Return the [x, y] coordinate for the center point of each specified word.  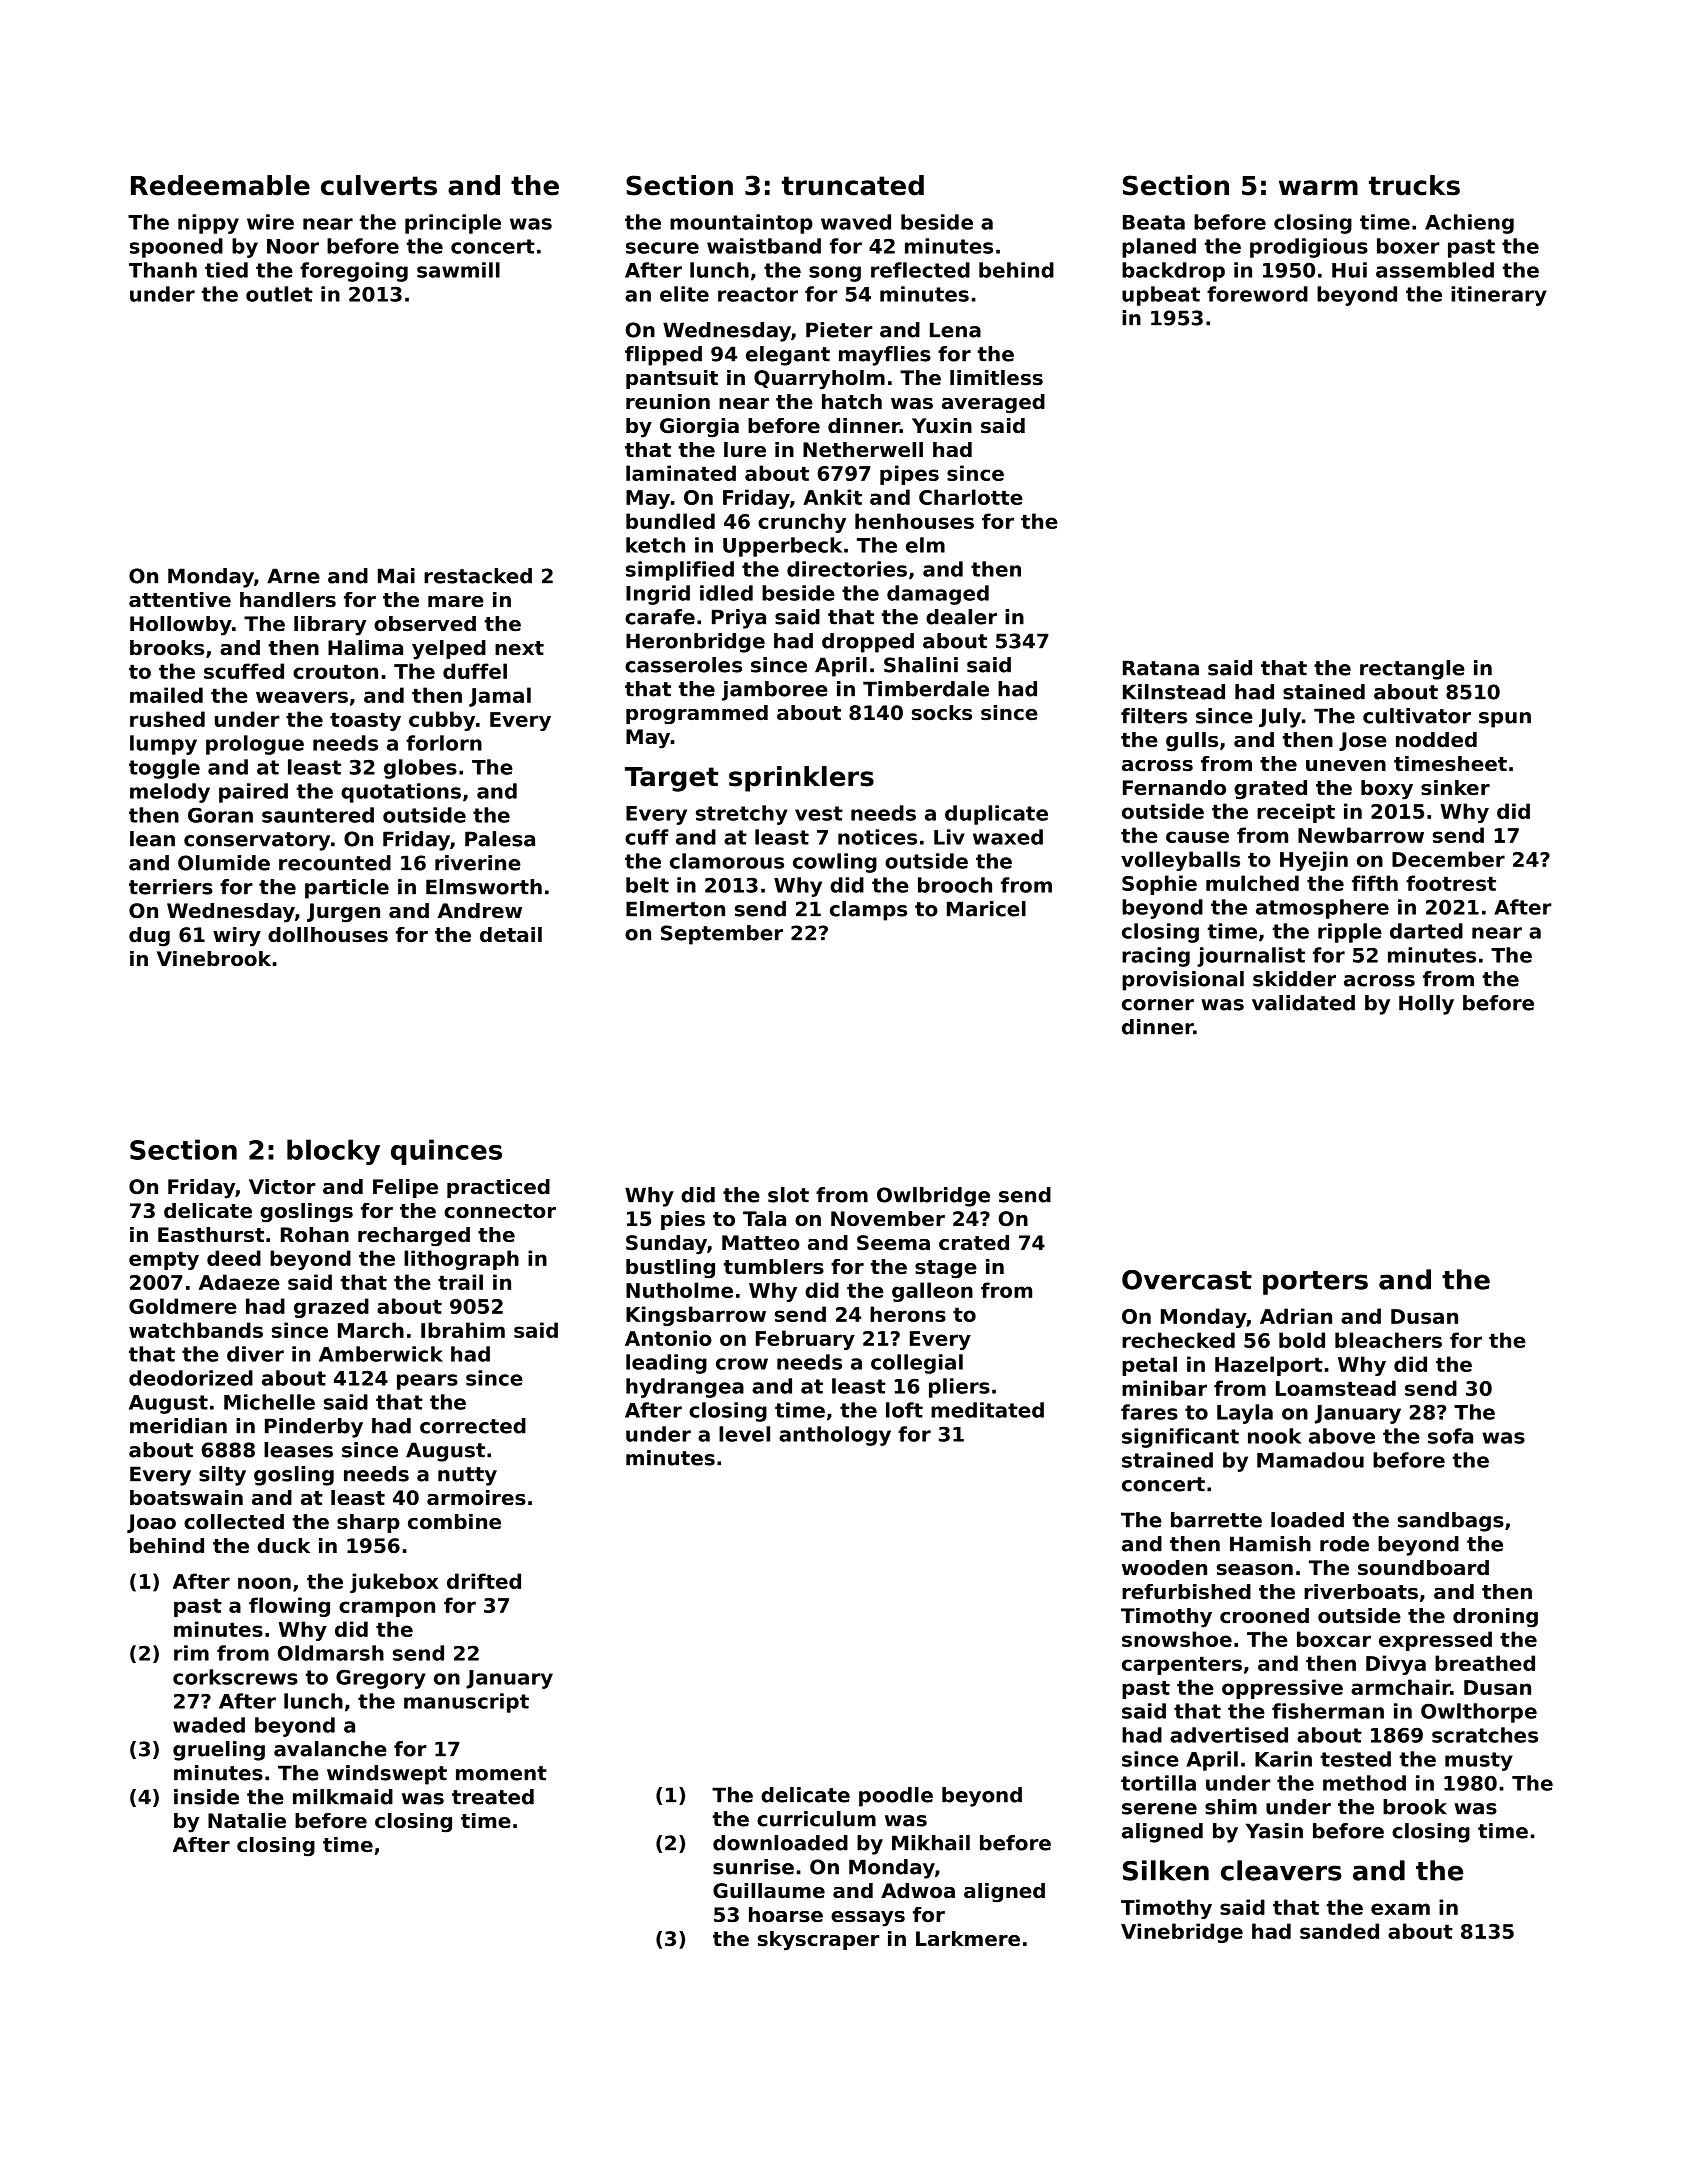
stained [1324, 692]
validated [1303, 1003]
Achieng [1469, 224]
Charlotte [971, 497]
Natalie [247, 1821]
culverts [379, 185]
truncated [853, 185]
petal [1149, 1366]
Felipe [405, 1188]
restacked [478, 576]
